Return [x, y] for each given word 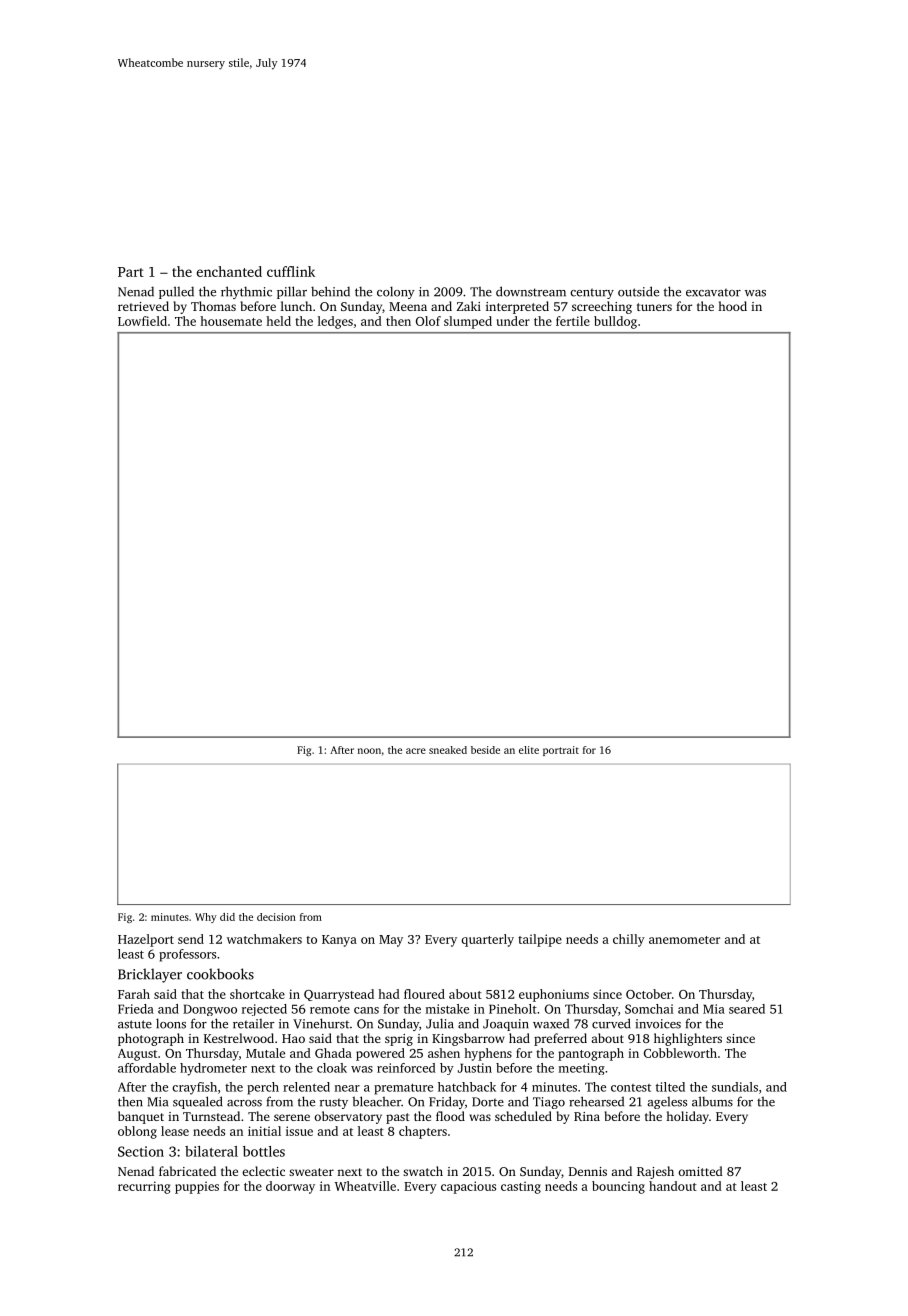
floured [424, 994]
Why [206, 918]
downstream [531, 291]
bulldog [615, 322]
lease [175, 1131]
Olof [428, 321]
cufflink [291, 271]
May [391, 941]
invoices [658, 1024]
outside [638, 291]
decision [276, 917]
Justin [475, 1068]
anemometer [684, 940]
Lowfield [142, 321]
